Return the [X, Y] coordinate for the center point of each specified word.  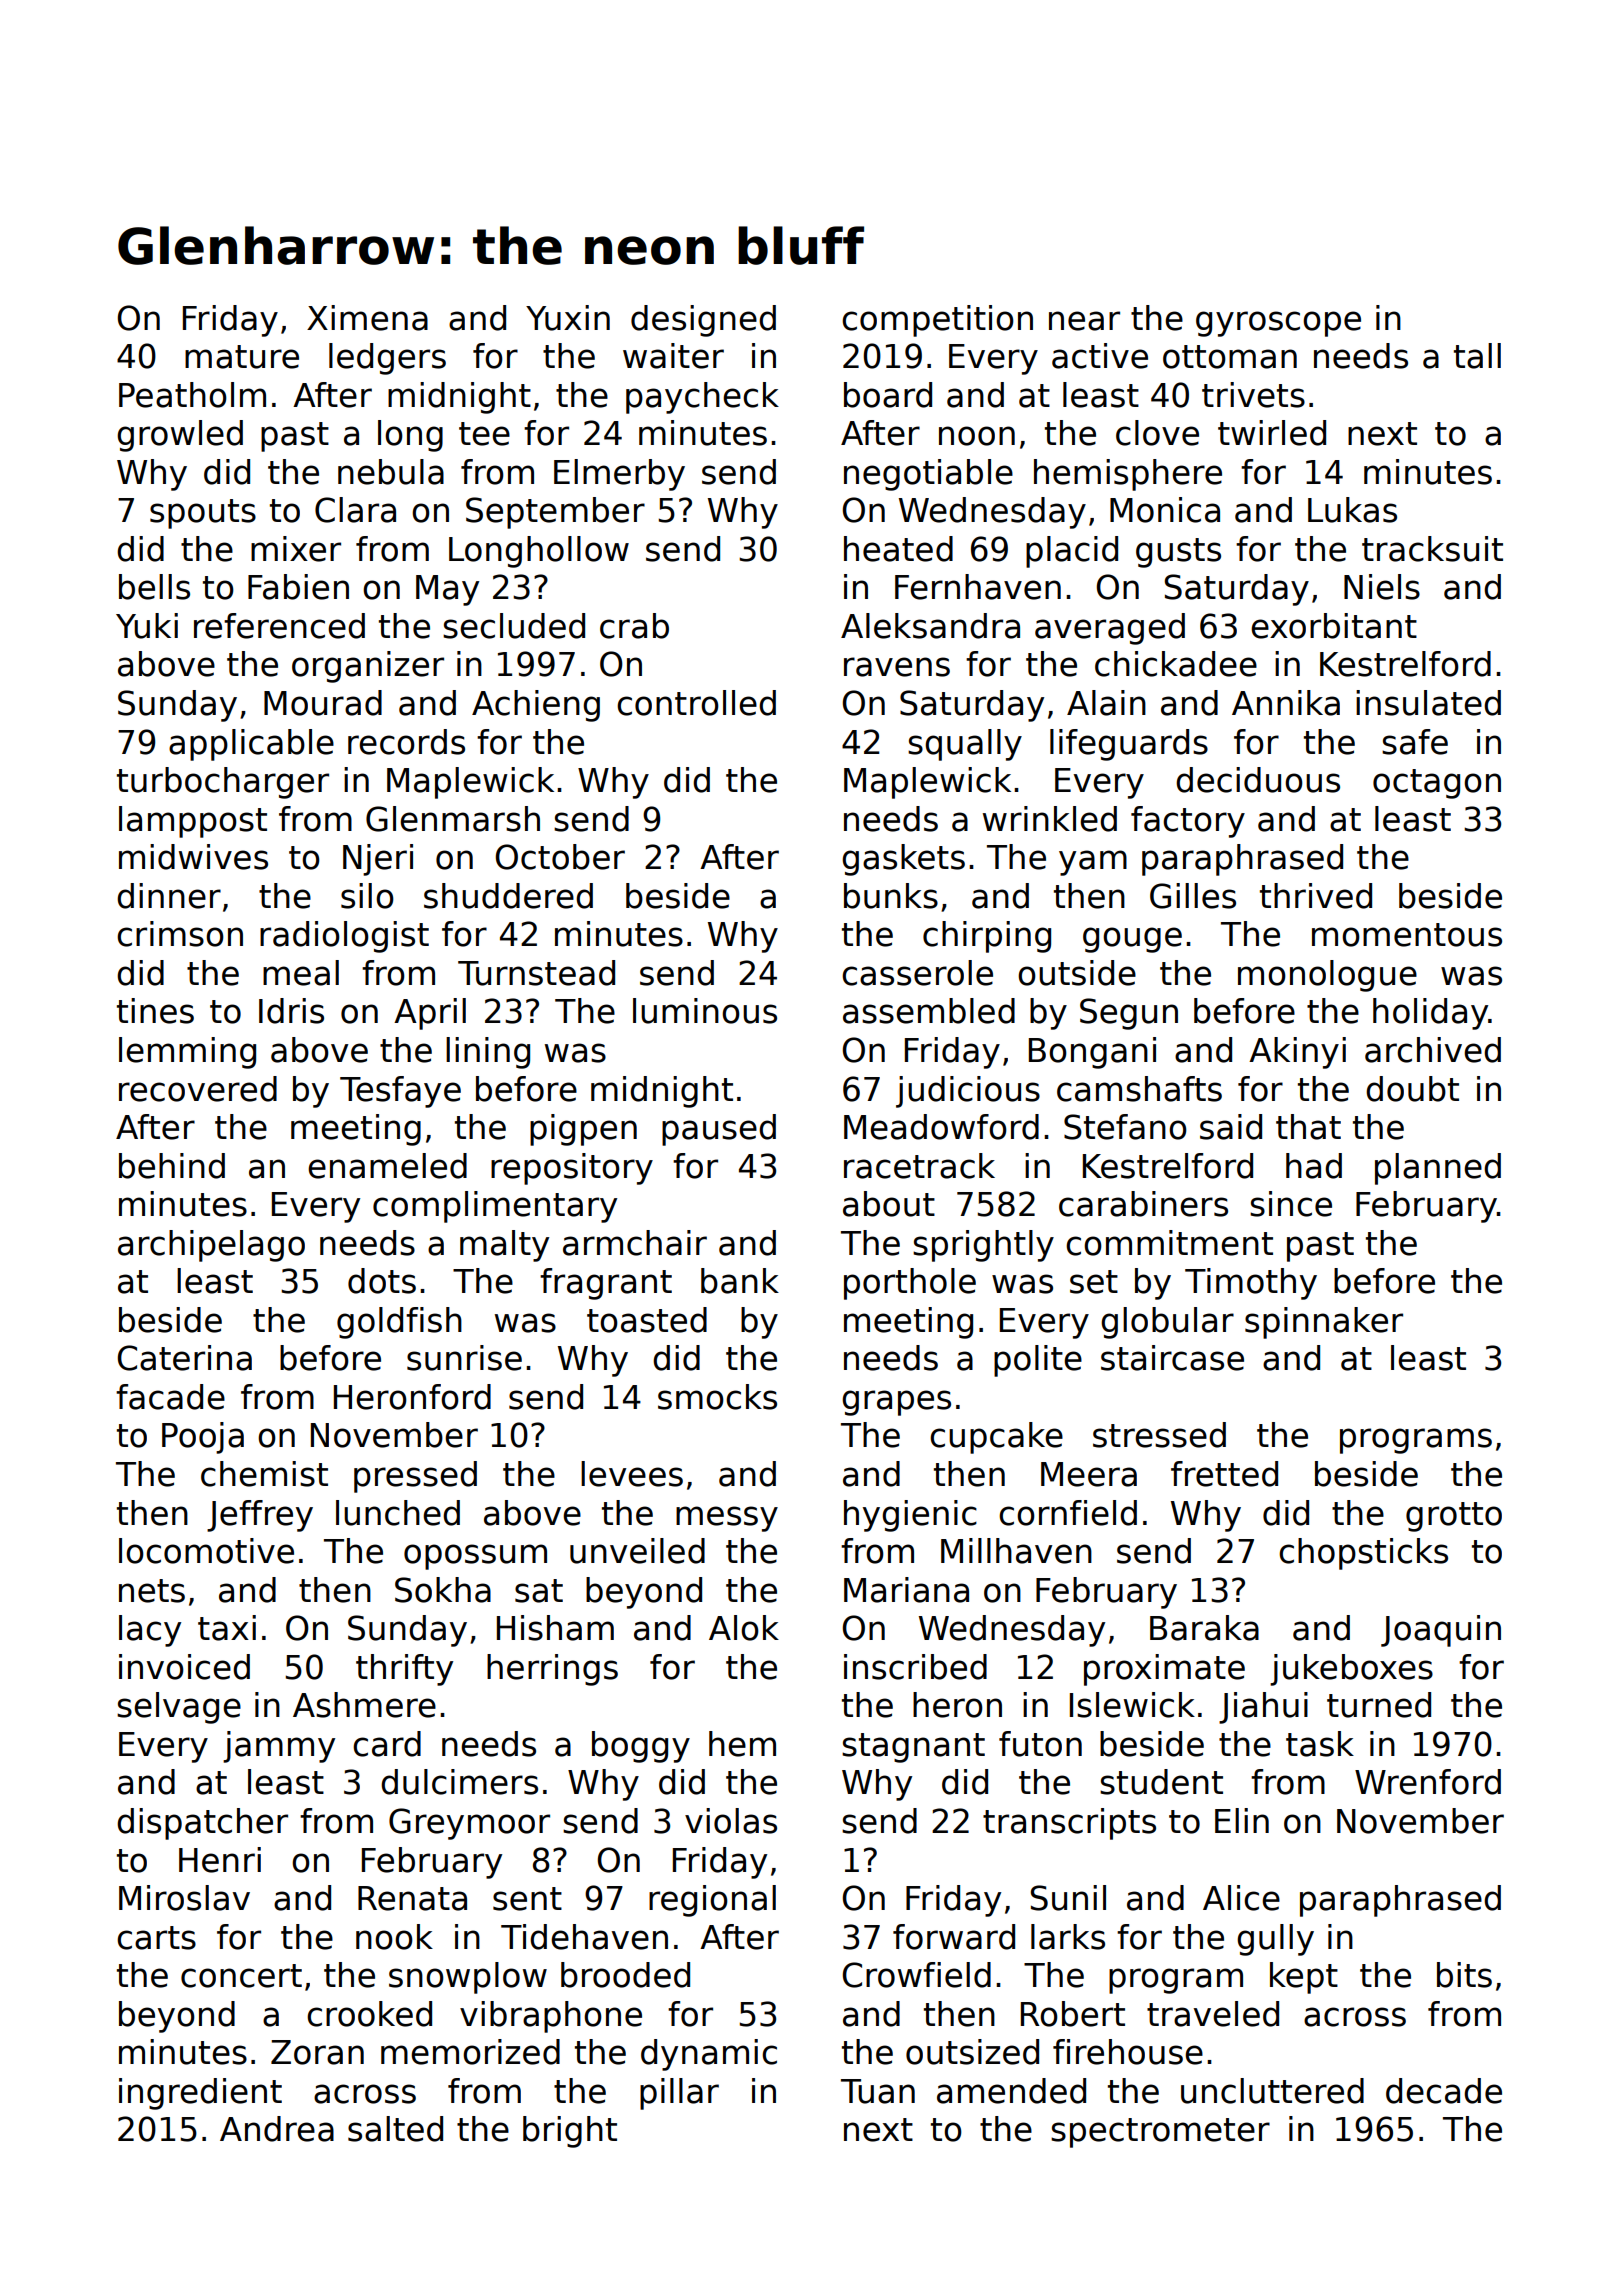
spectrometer [1160, 2133]
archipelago [211, 1246]
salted [395, 2129]
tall [1477, 356]
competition [937, 321]
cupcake [996, 1438]
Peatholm [192, 395]
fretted [1224, 1474]
